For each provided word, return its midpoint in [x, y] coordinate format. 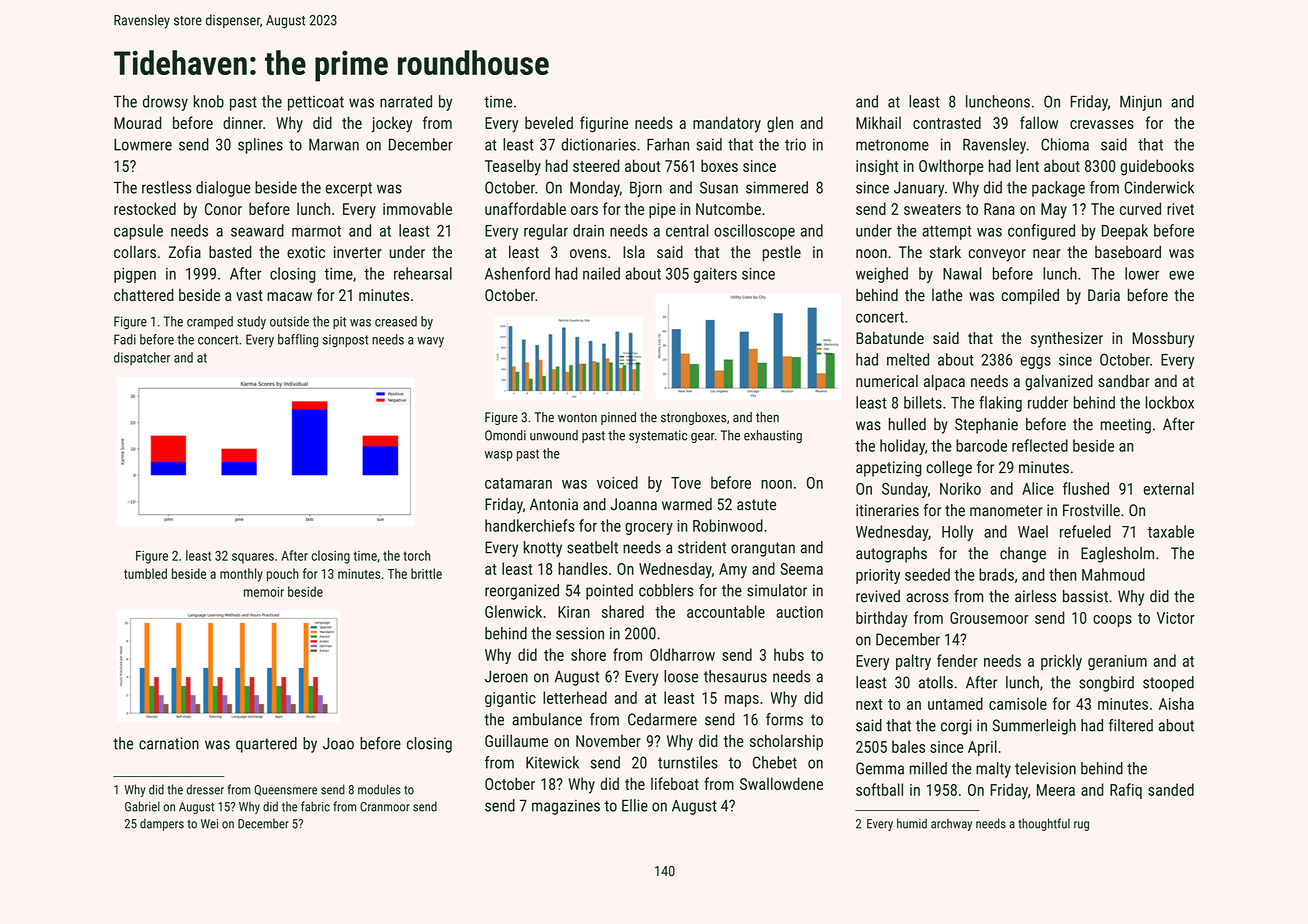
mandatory [727, 124]
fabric [315, 806]
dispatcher [142, 358]
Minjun [1141, 103]
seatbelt [592, 547]
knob [209, 101]
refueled [1085, 531]
